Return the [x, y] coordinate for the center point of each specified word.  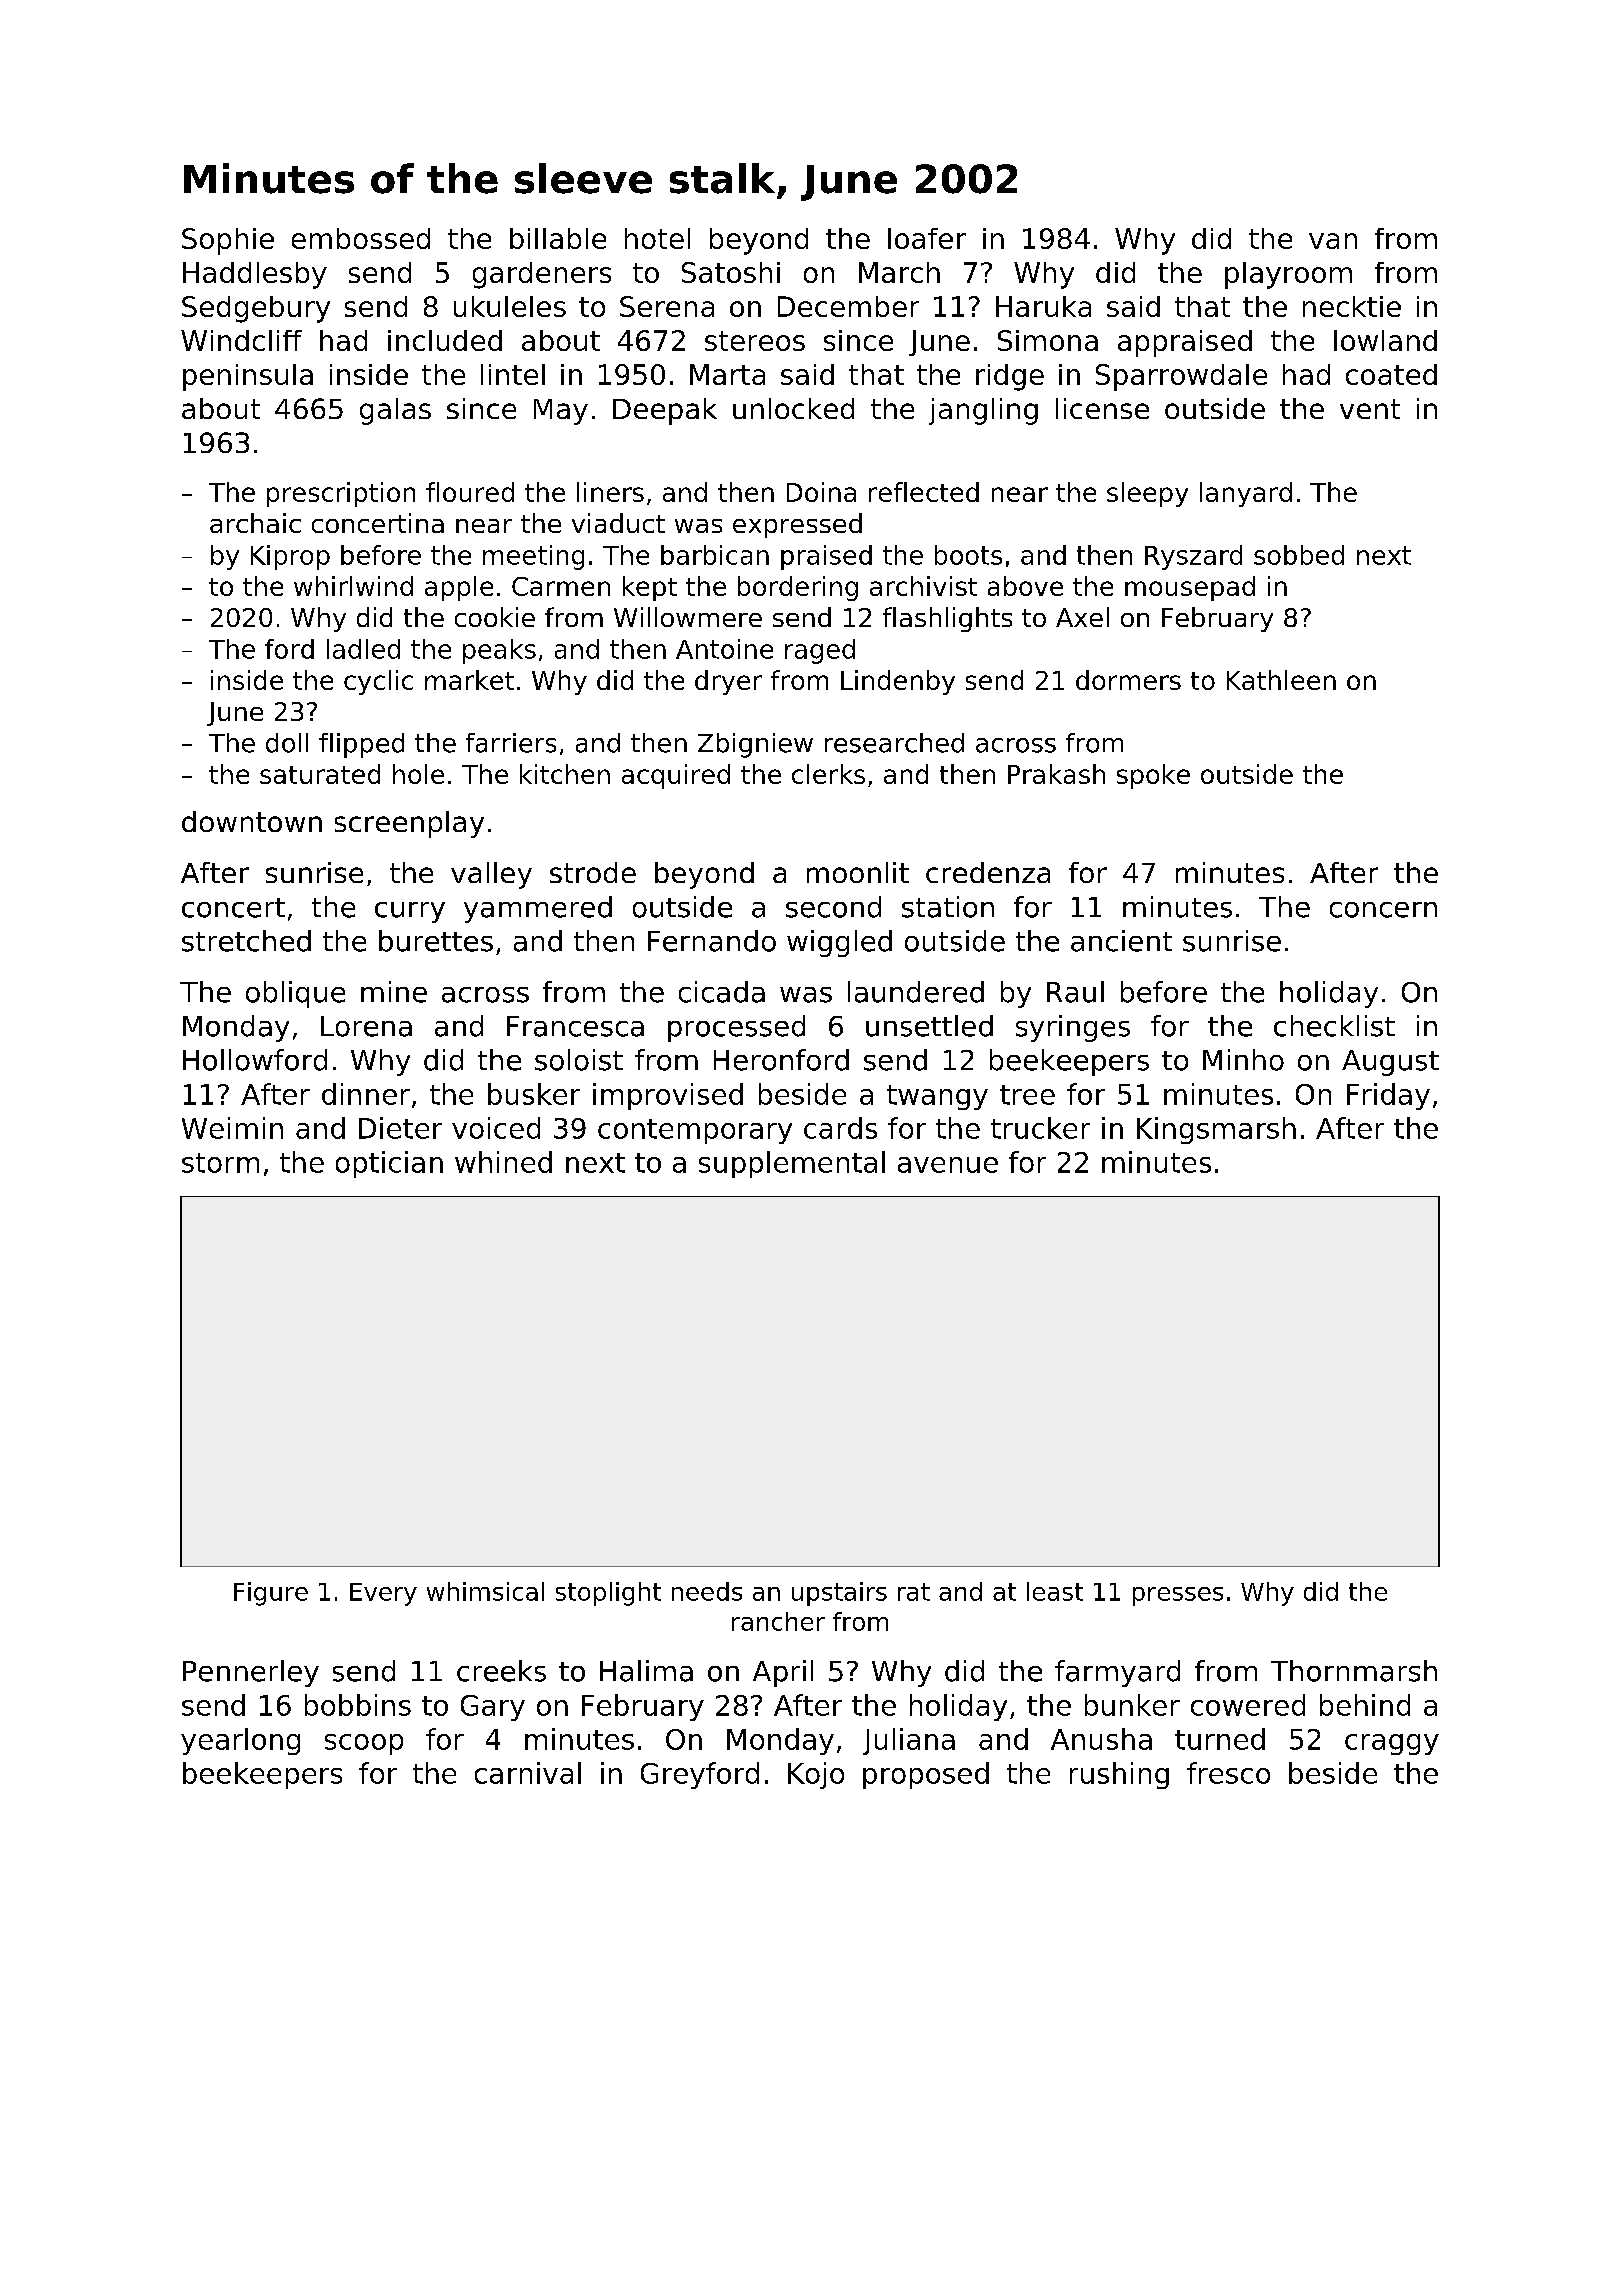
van [1333, 241]
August [1390, 1063]
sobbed [1299, 555]
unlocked [793, 408]
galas [395, 411]
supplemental [792, 1164]
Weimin [232, 1128]
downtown [252, 821]
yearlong [240, 1741]
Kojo [816, 1775]
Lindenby [898, 682]
